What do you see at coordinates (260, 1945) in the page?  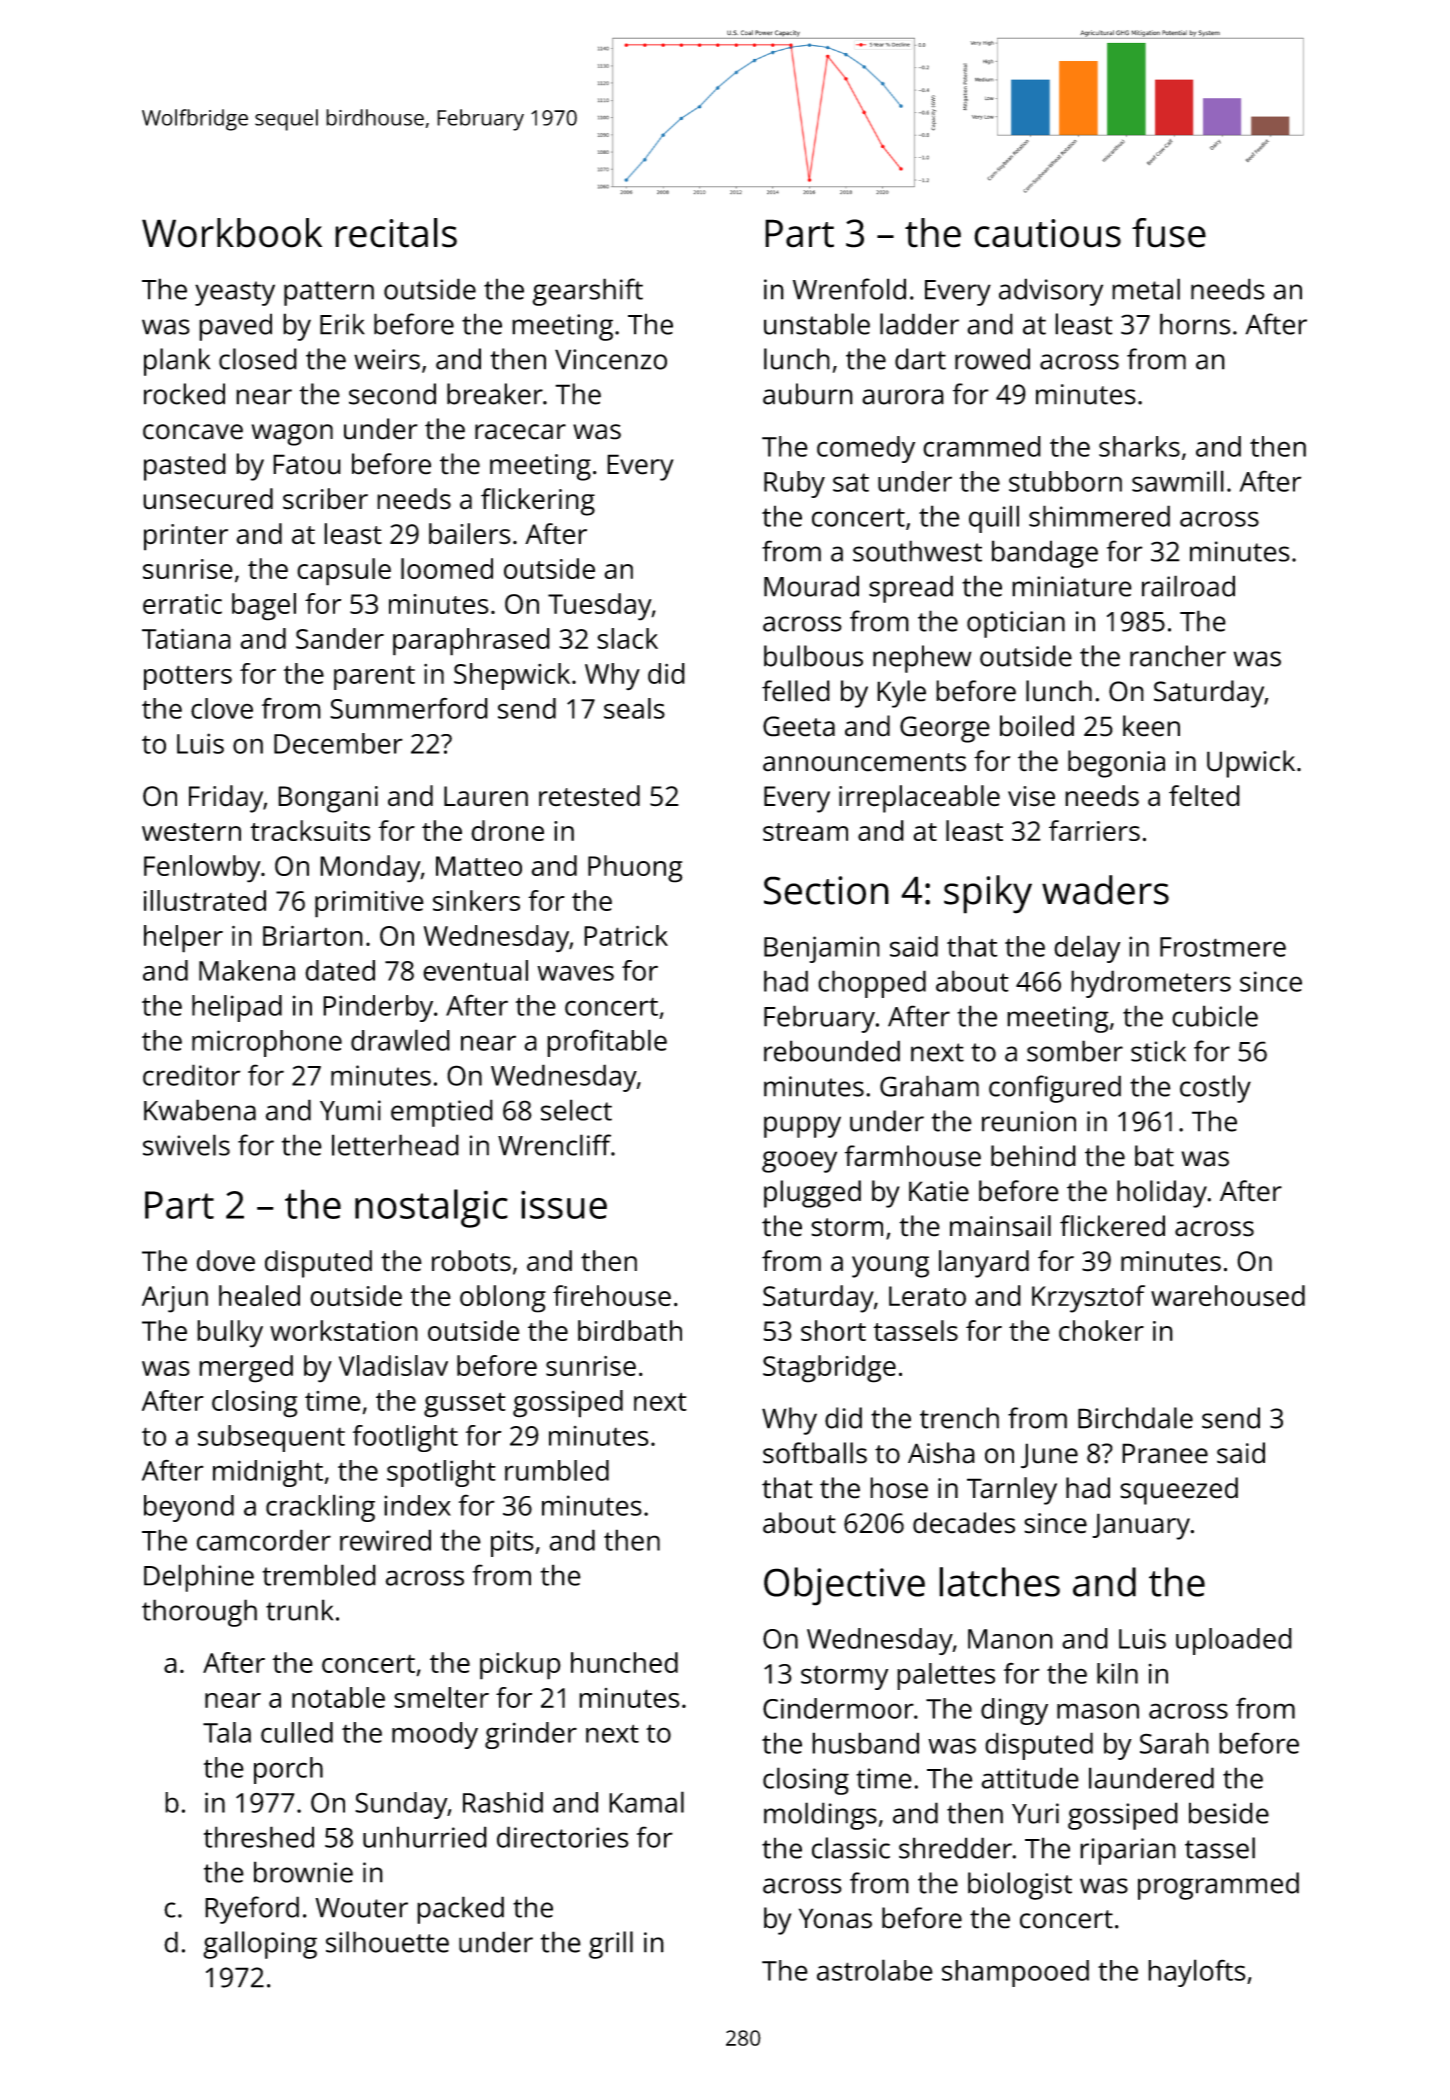 I see `galloping` at bounding box center [260, 1945].
